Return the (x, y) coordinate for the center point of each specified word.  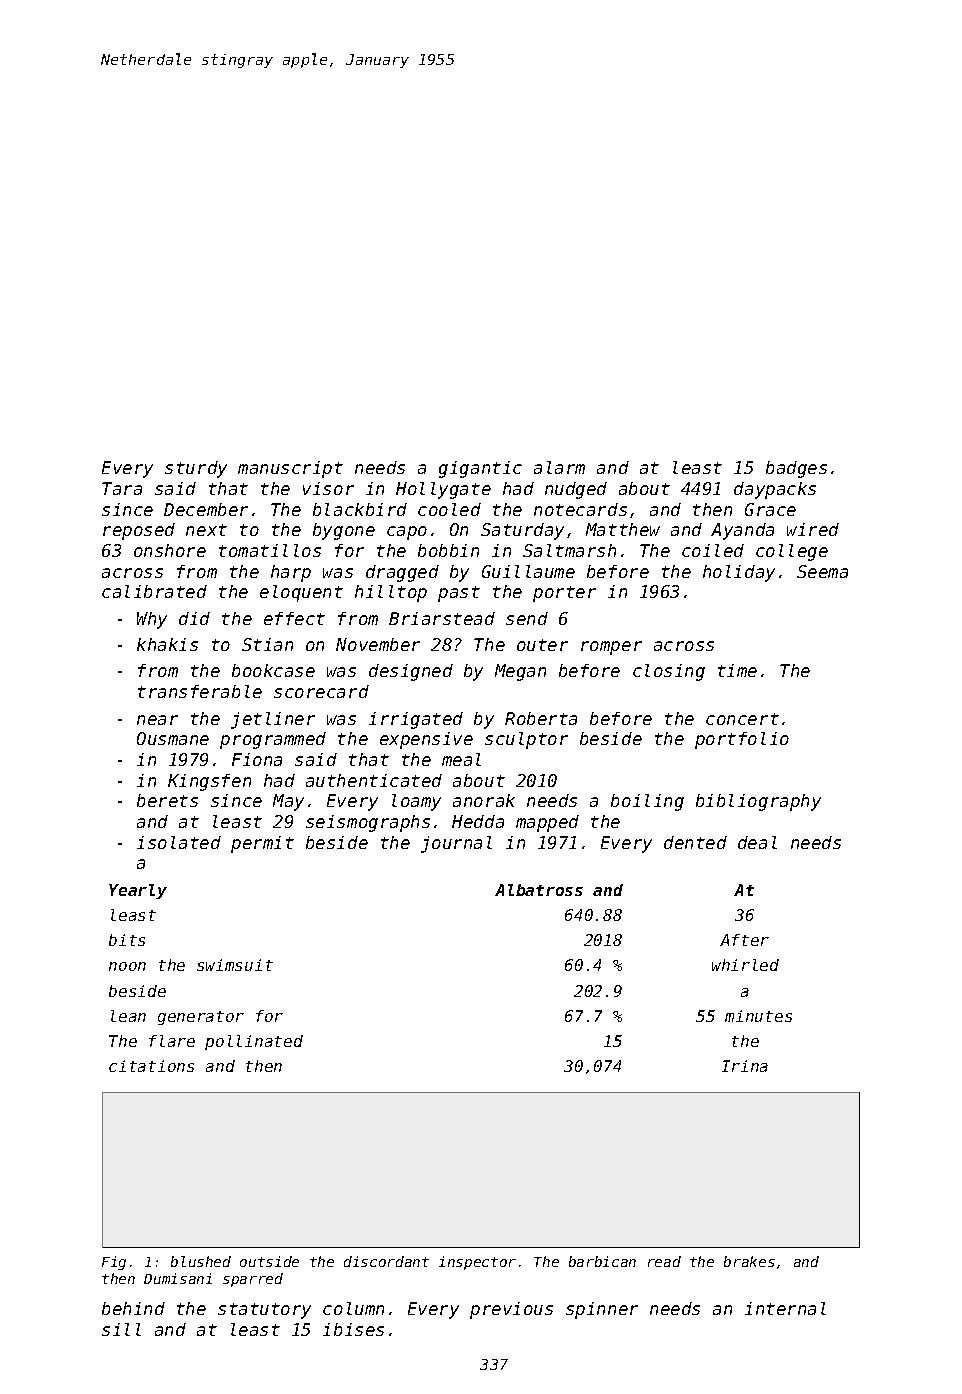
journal (456, 844)
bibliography (758, 802)
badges (796, 469)
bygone (344, 531)
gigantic (480, 469)
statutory (264, 1311)
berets (167, 800)
